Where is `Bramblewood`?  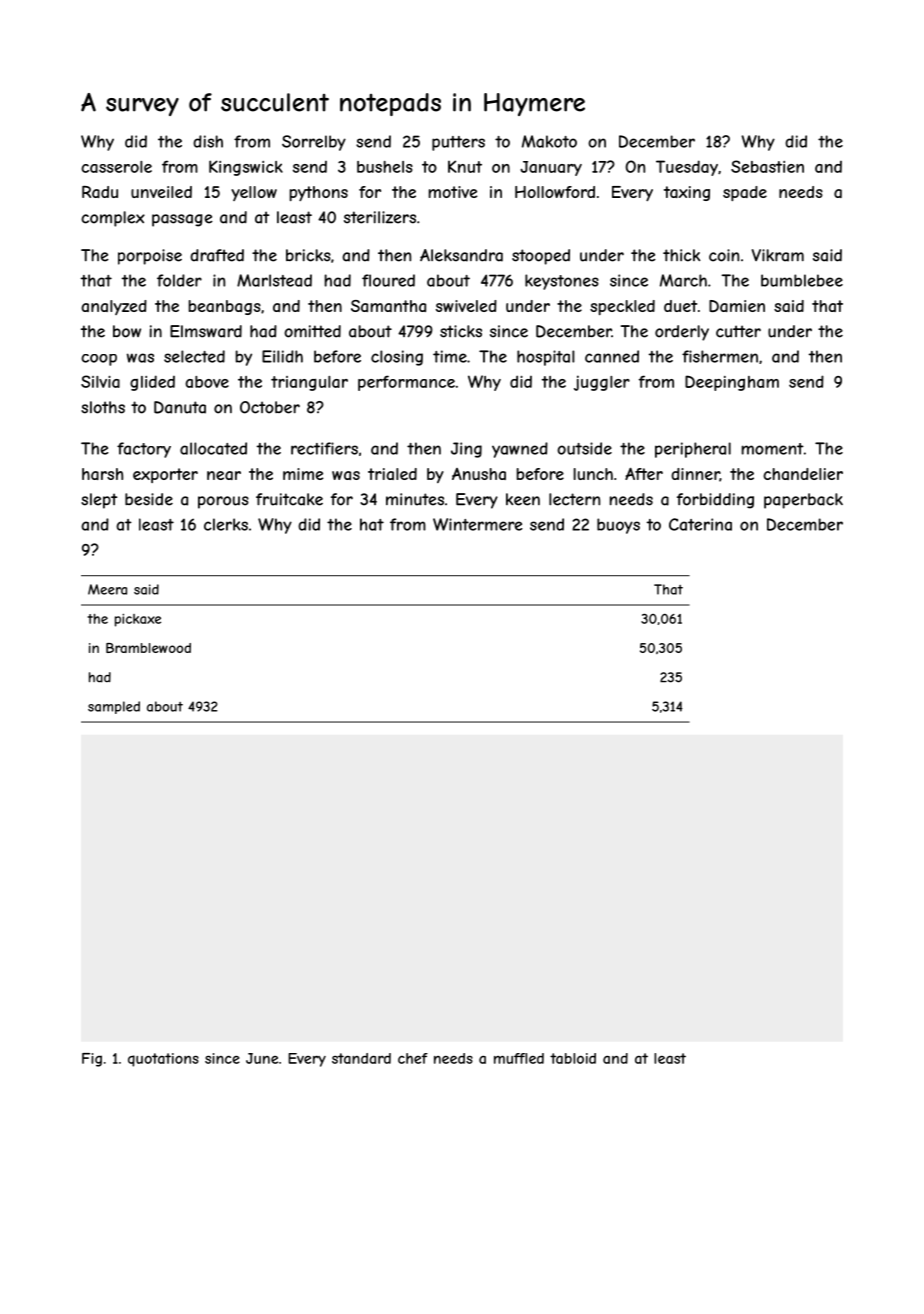 Bramblewood is located at coordinates (148, 648).
